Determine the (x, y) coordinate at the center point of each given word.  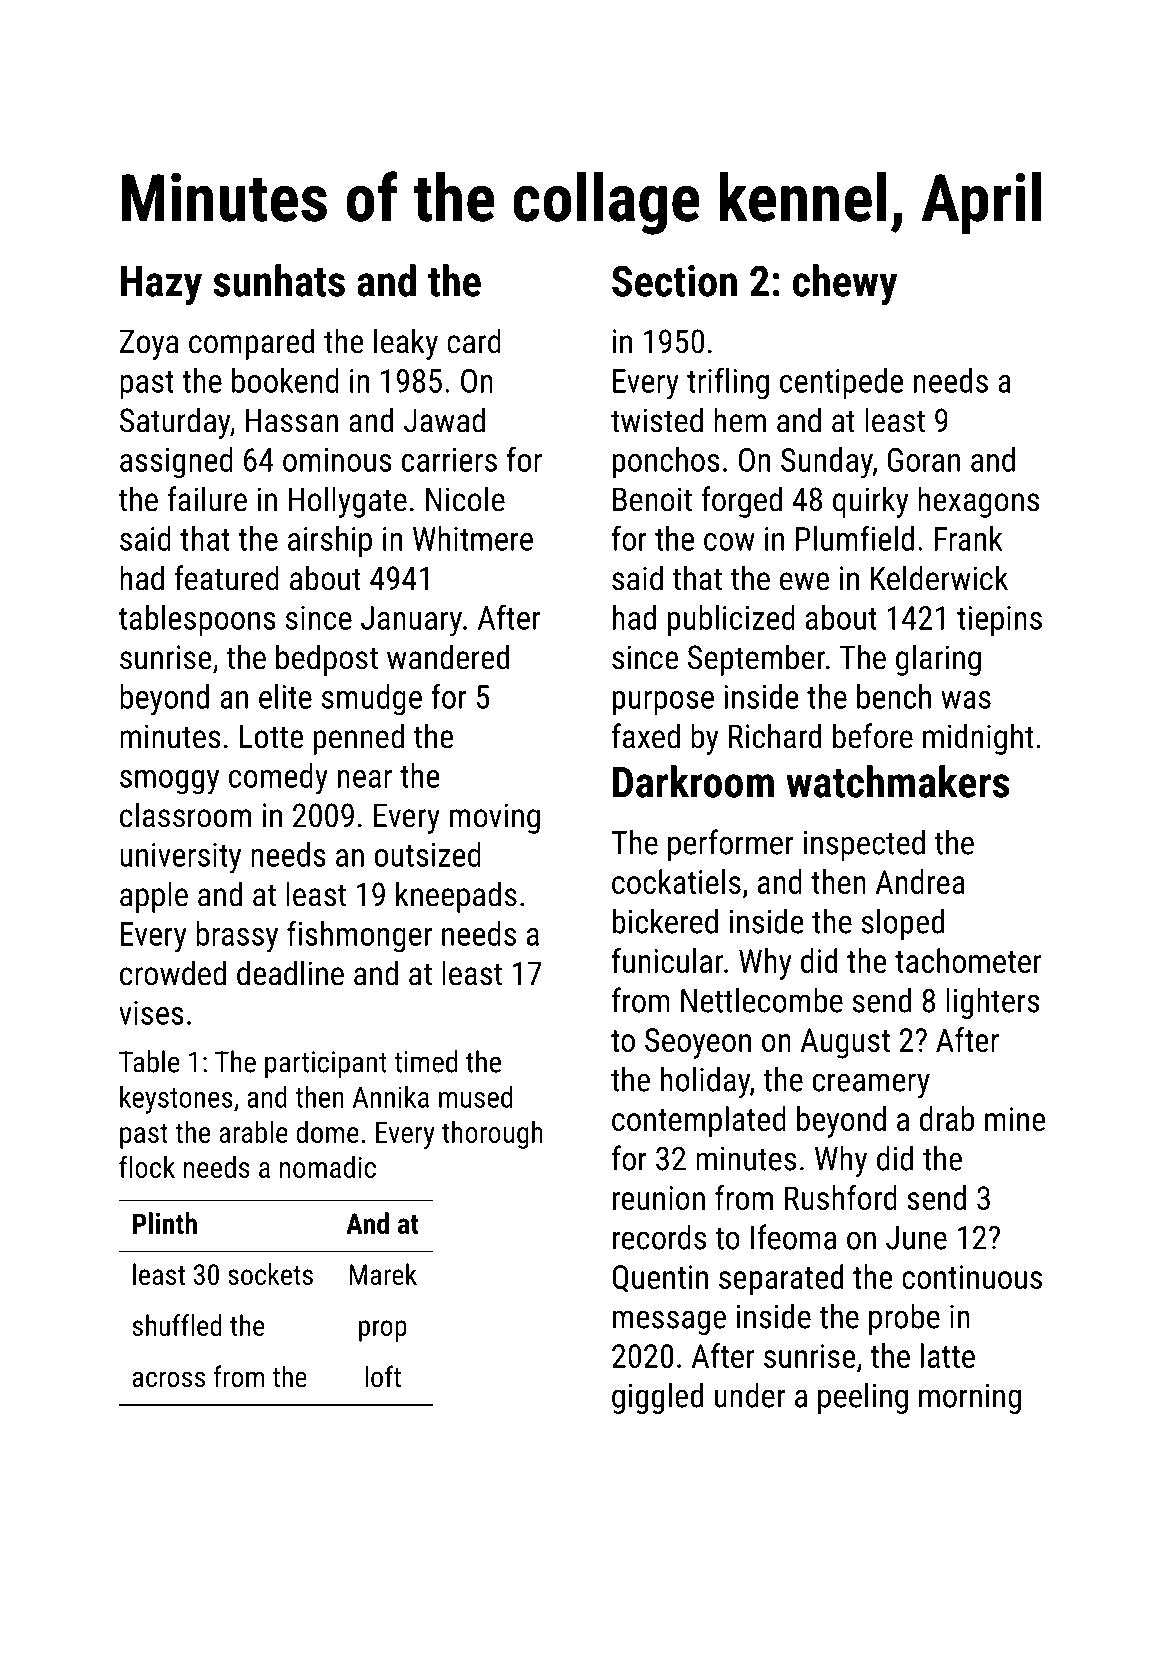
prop (383, 1331)
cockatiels (676, 881)
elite (285, 696)
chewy (845, 285)
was (966, 700)
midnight (978, 739)
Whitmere (473, 538)
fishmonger (359, 936)
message (669, 1322)
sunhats (279, 280)
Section (674, 281)
